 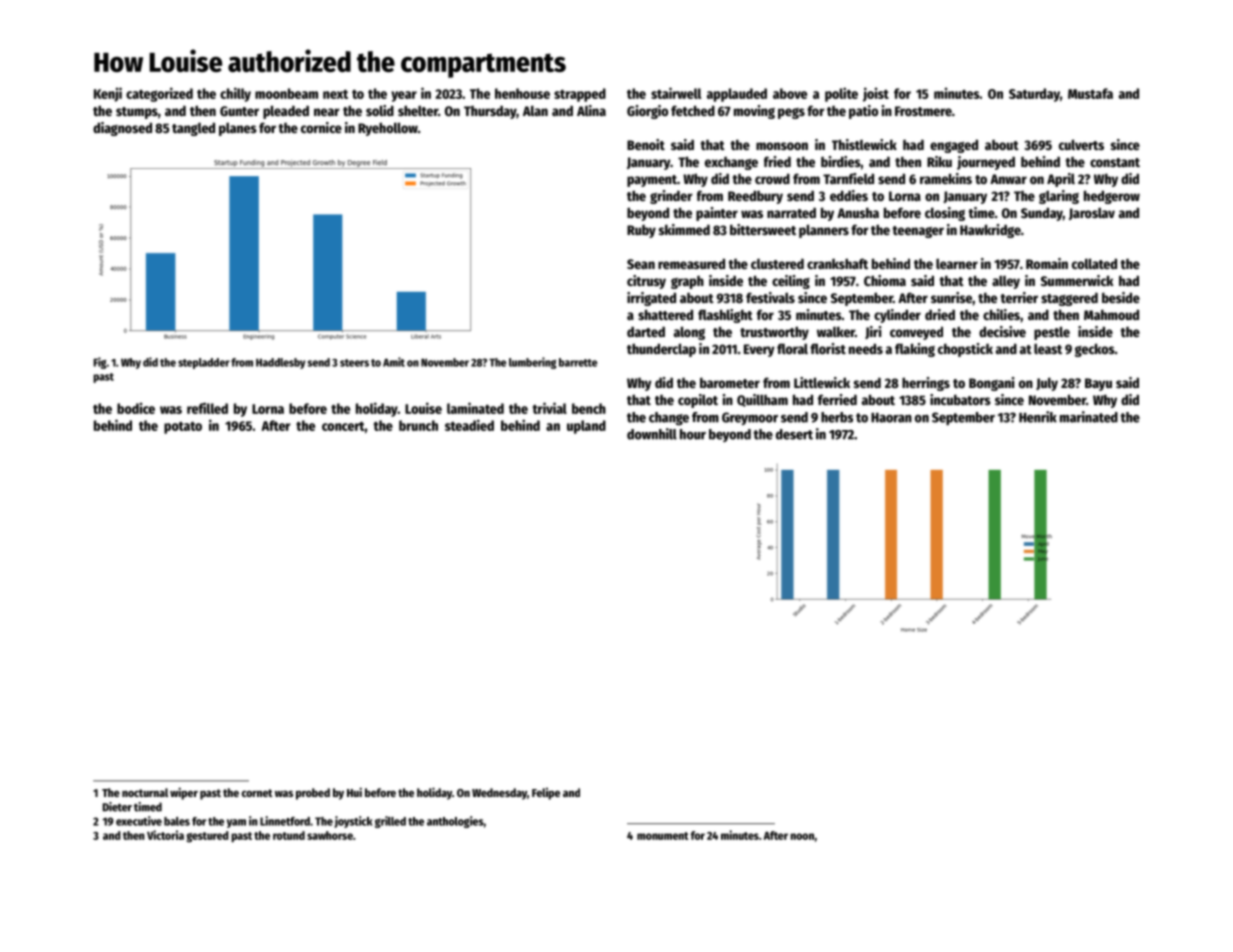 I want to click on above, so click(x=790, y=93).
